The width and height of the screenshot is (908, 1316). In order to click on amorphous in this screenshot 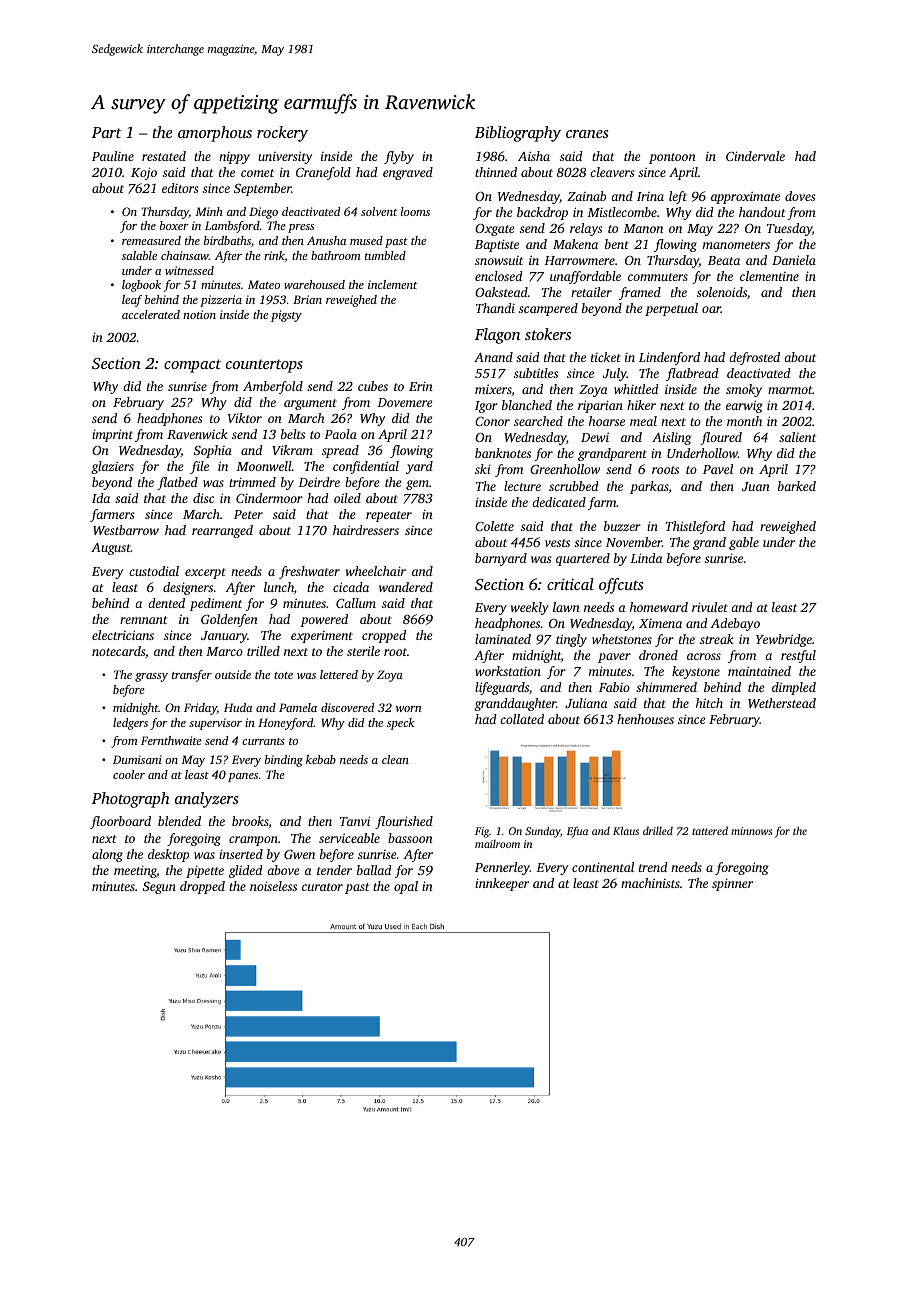, I will do `click(215, 134)`.
